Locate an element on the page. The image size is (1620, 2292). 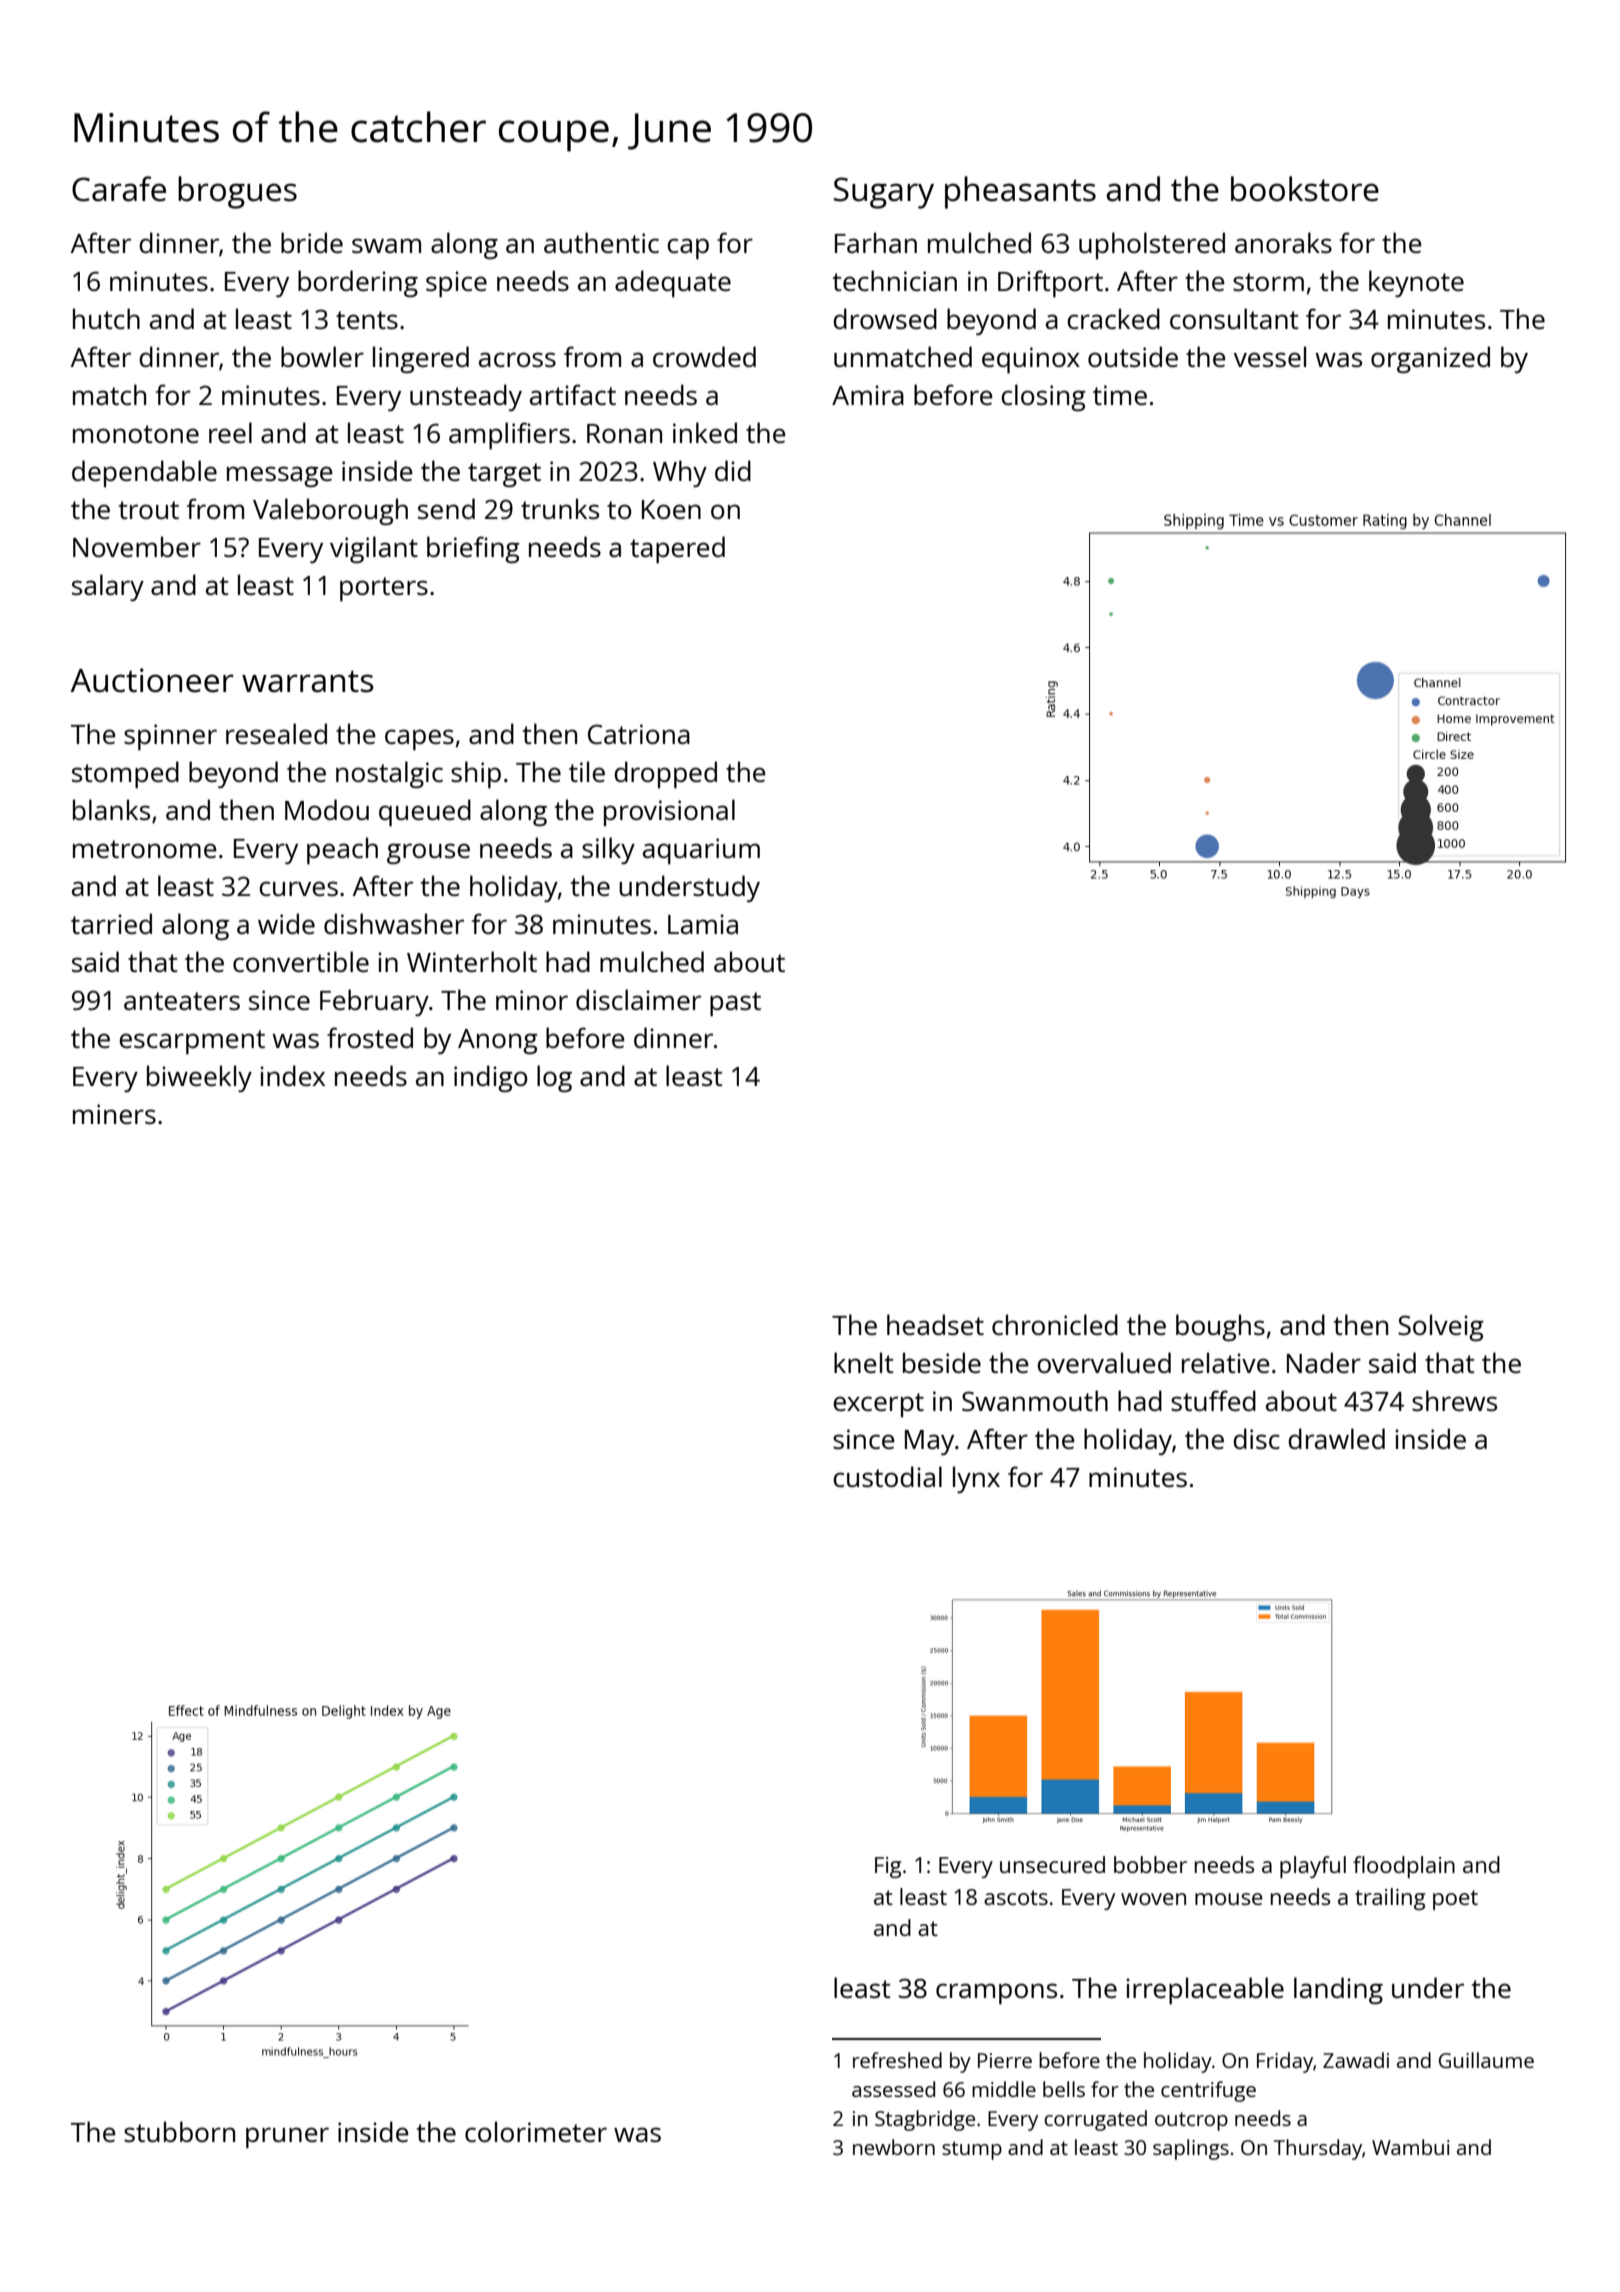
headset is located at coordinates (935, 1324).
